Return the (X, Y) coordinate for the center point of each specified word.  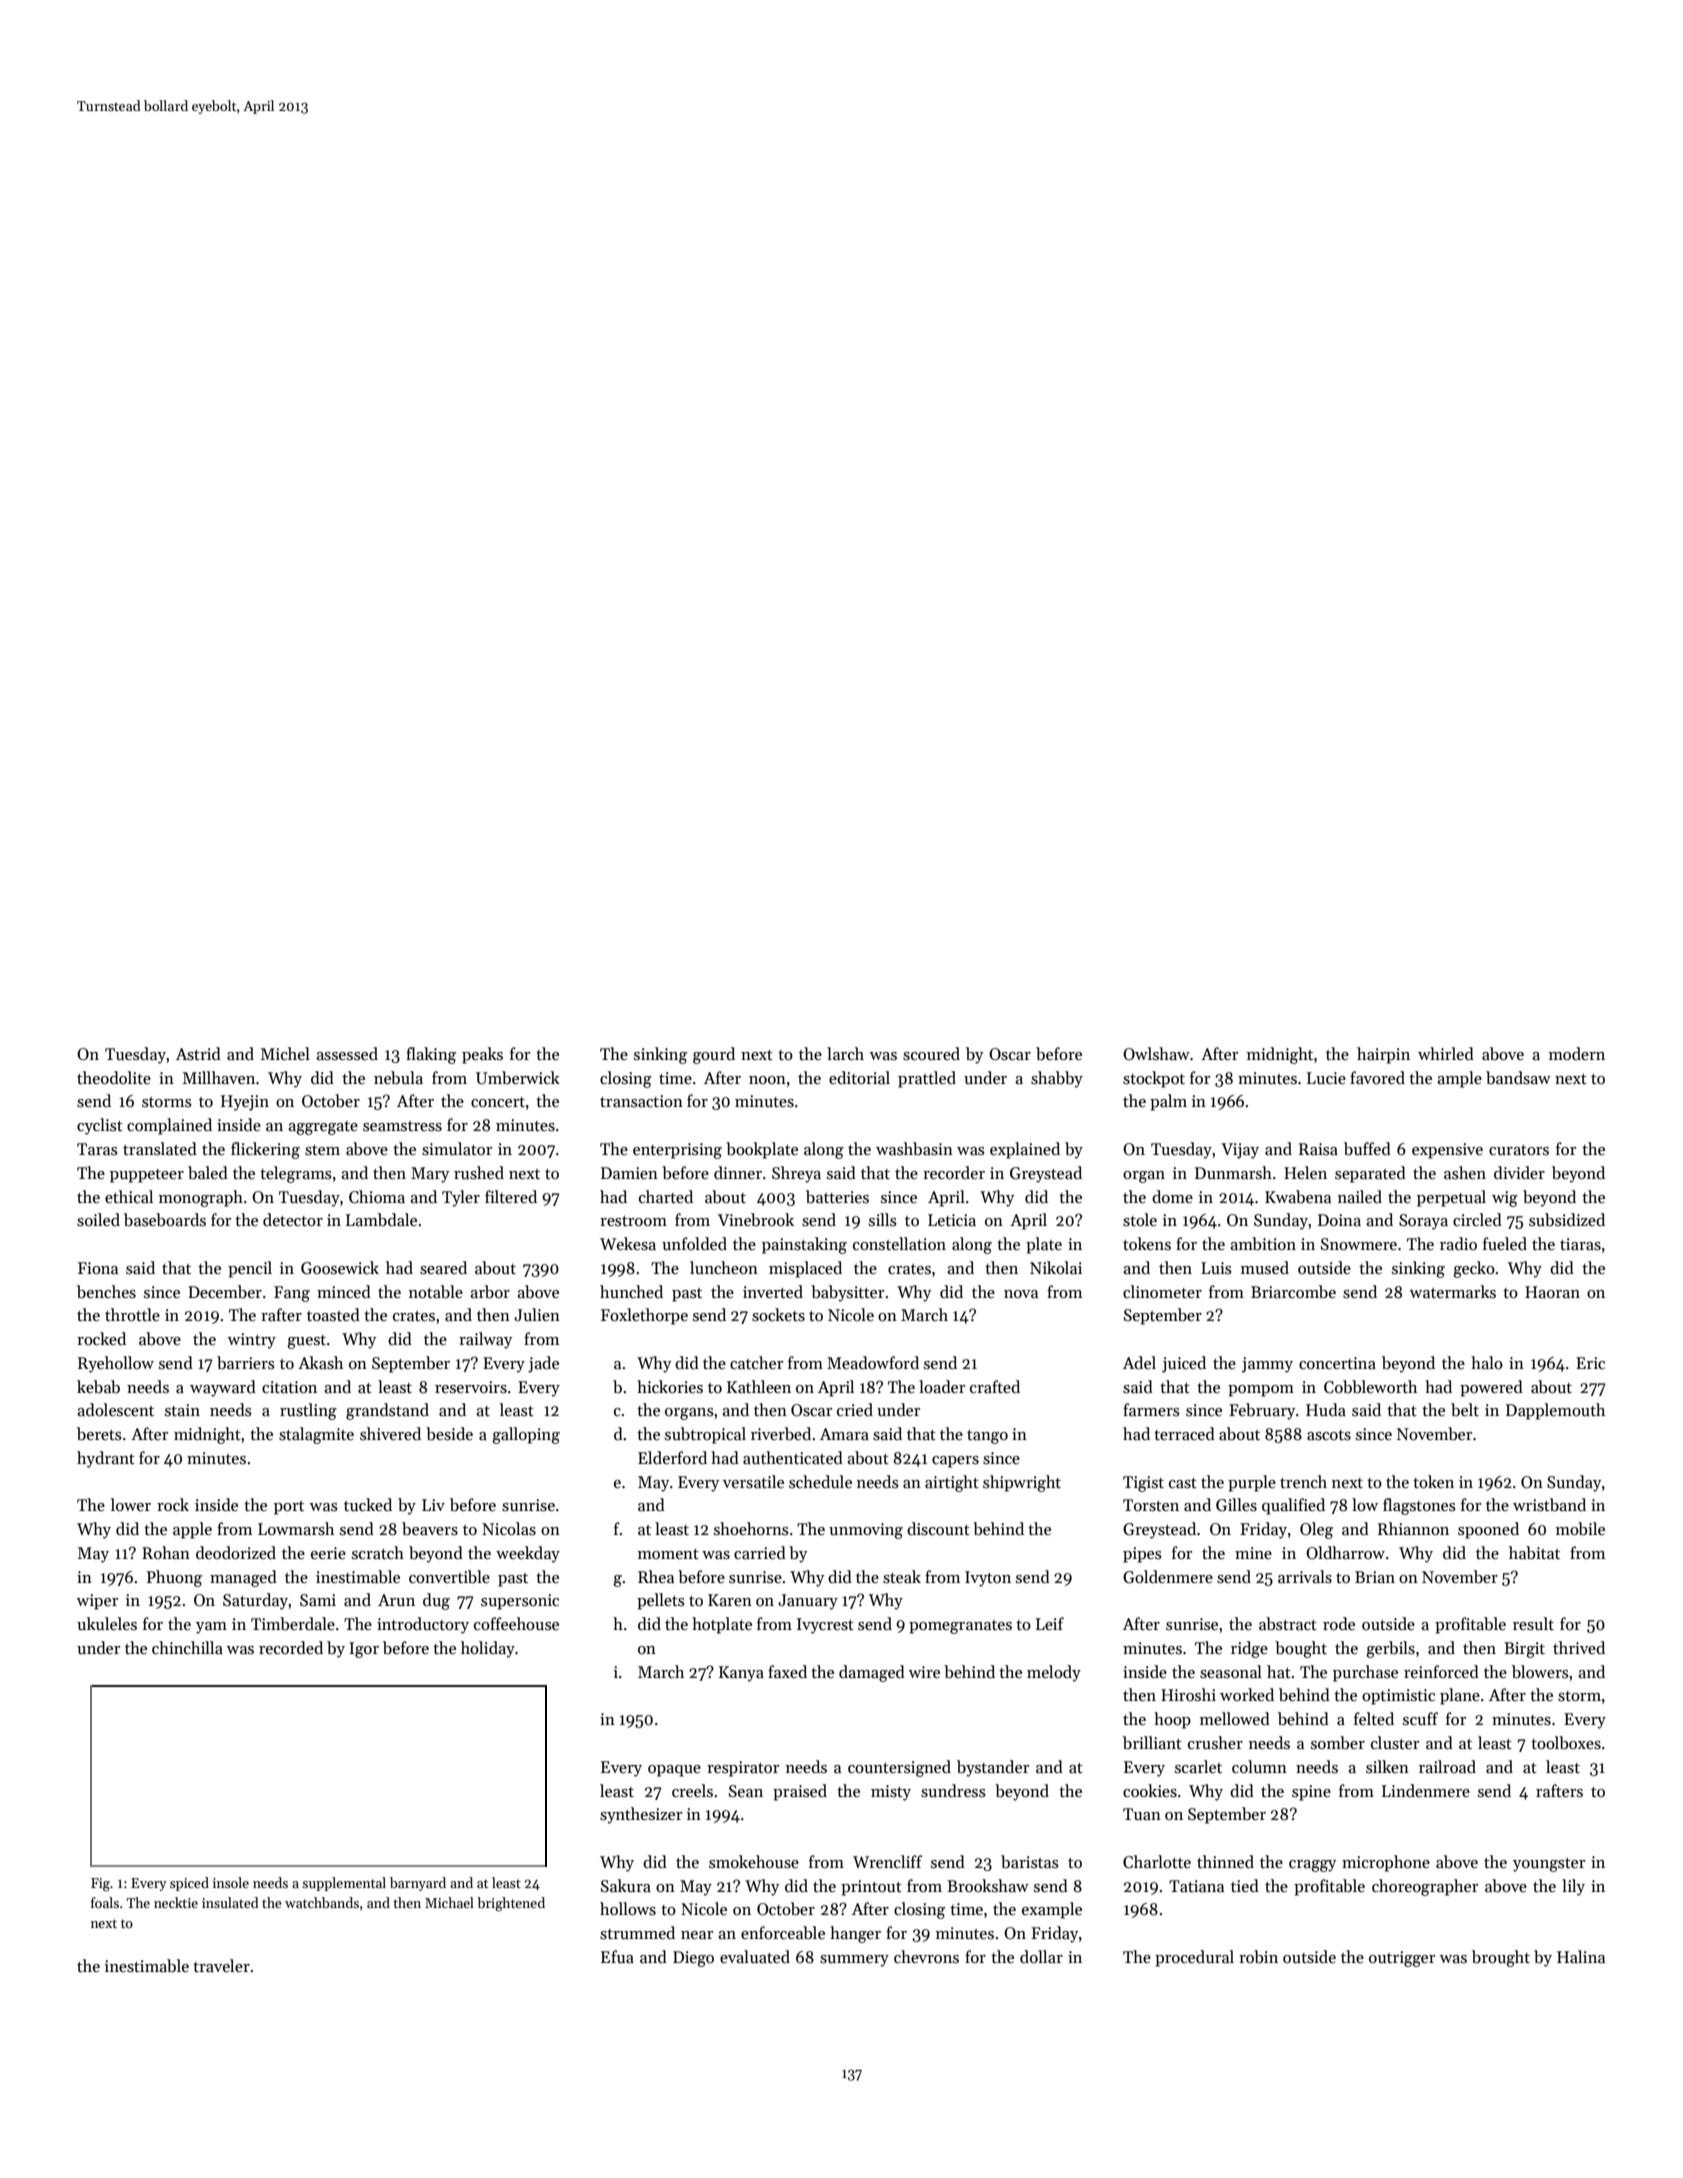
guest (306, 1342)
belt (1465, 1410)
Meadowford (873, 1363)
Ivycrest (825, 1626)
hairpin (1383, 1055)
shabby (1057, 1079)
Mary (430, 1175)
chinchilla (187, 1648)
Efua (617, 1956)
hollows (628, 1909)
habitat (1534, 1553)
